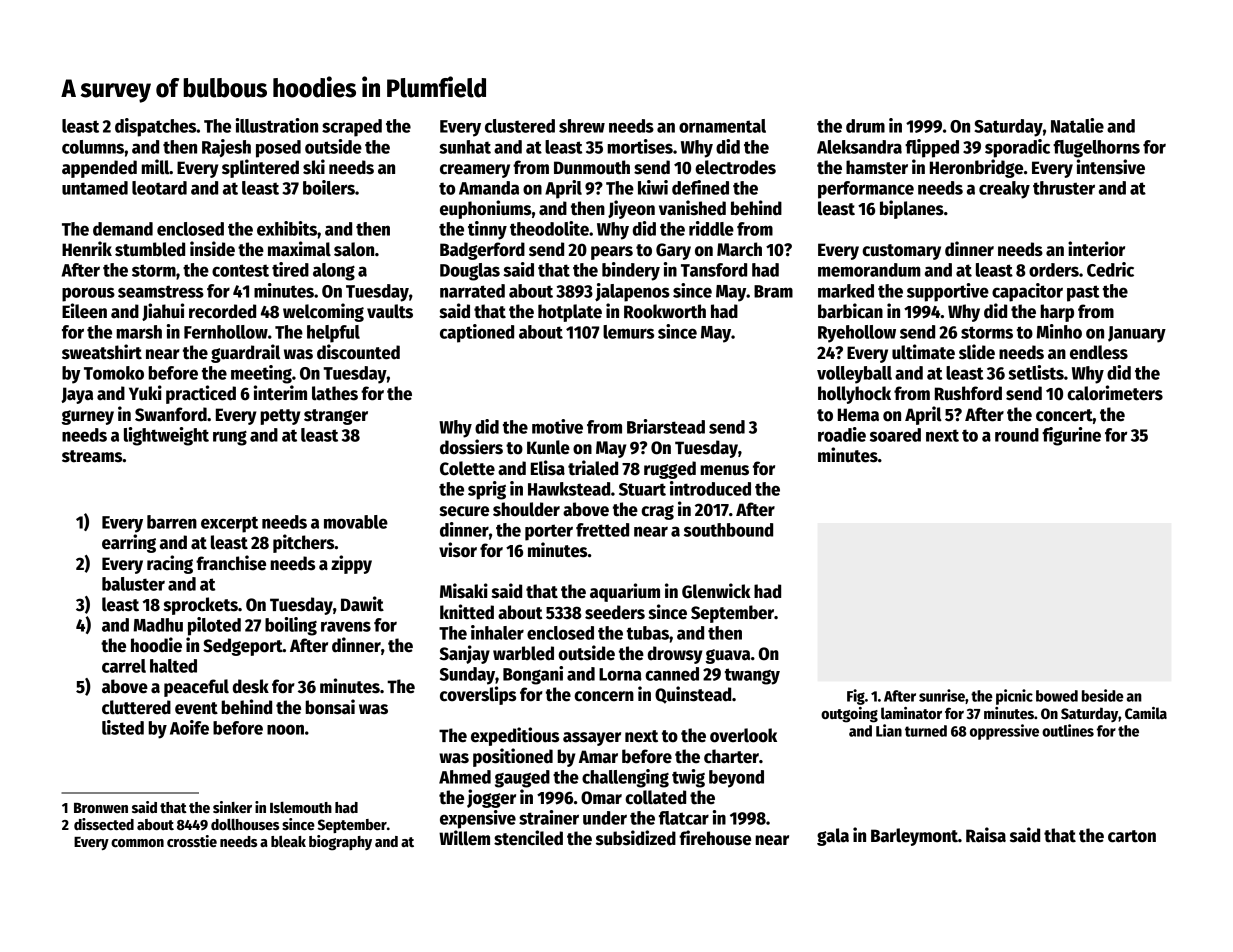 The image size is (1233, 952). Describe the element at coordinates (523, 653) in the screenshot. I see `warbled` at that location.
